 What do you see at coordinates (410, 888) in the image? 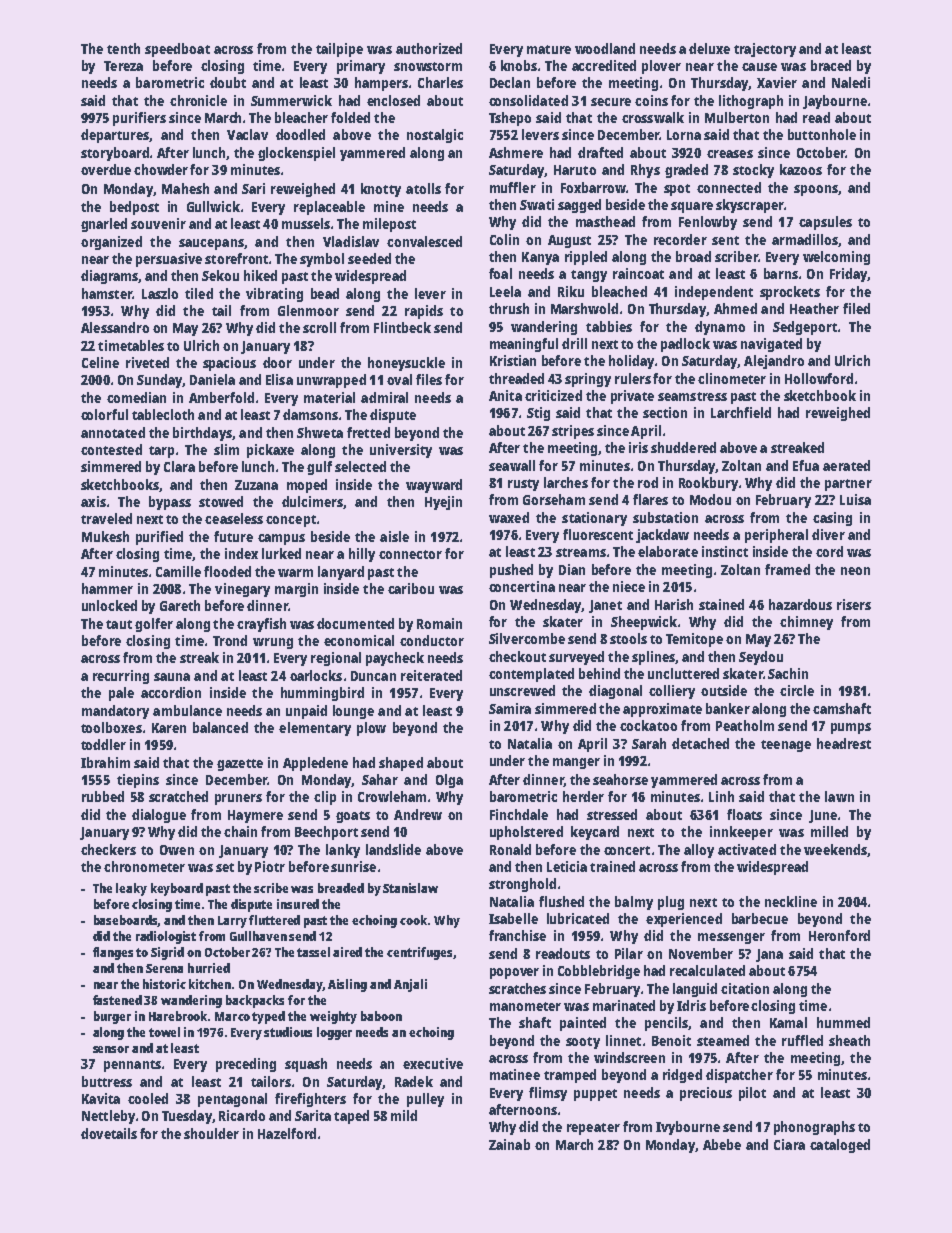
I see `Stanislaw` at bounding box center [410, 888].
